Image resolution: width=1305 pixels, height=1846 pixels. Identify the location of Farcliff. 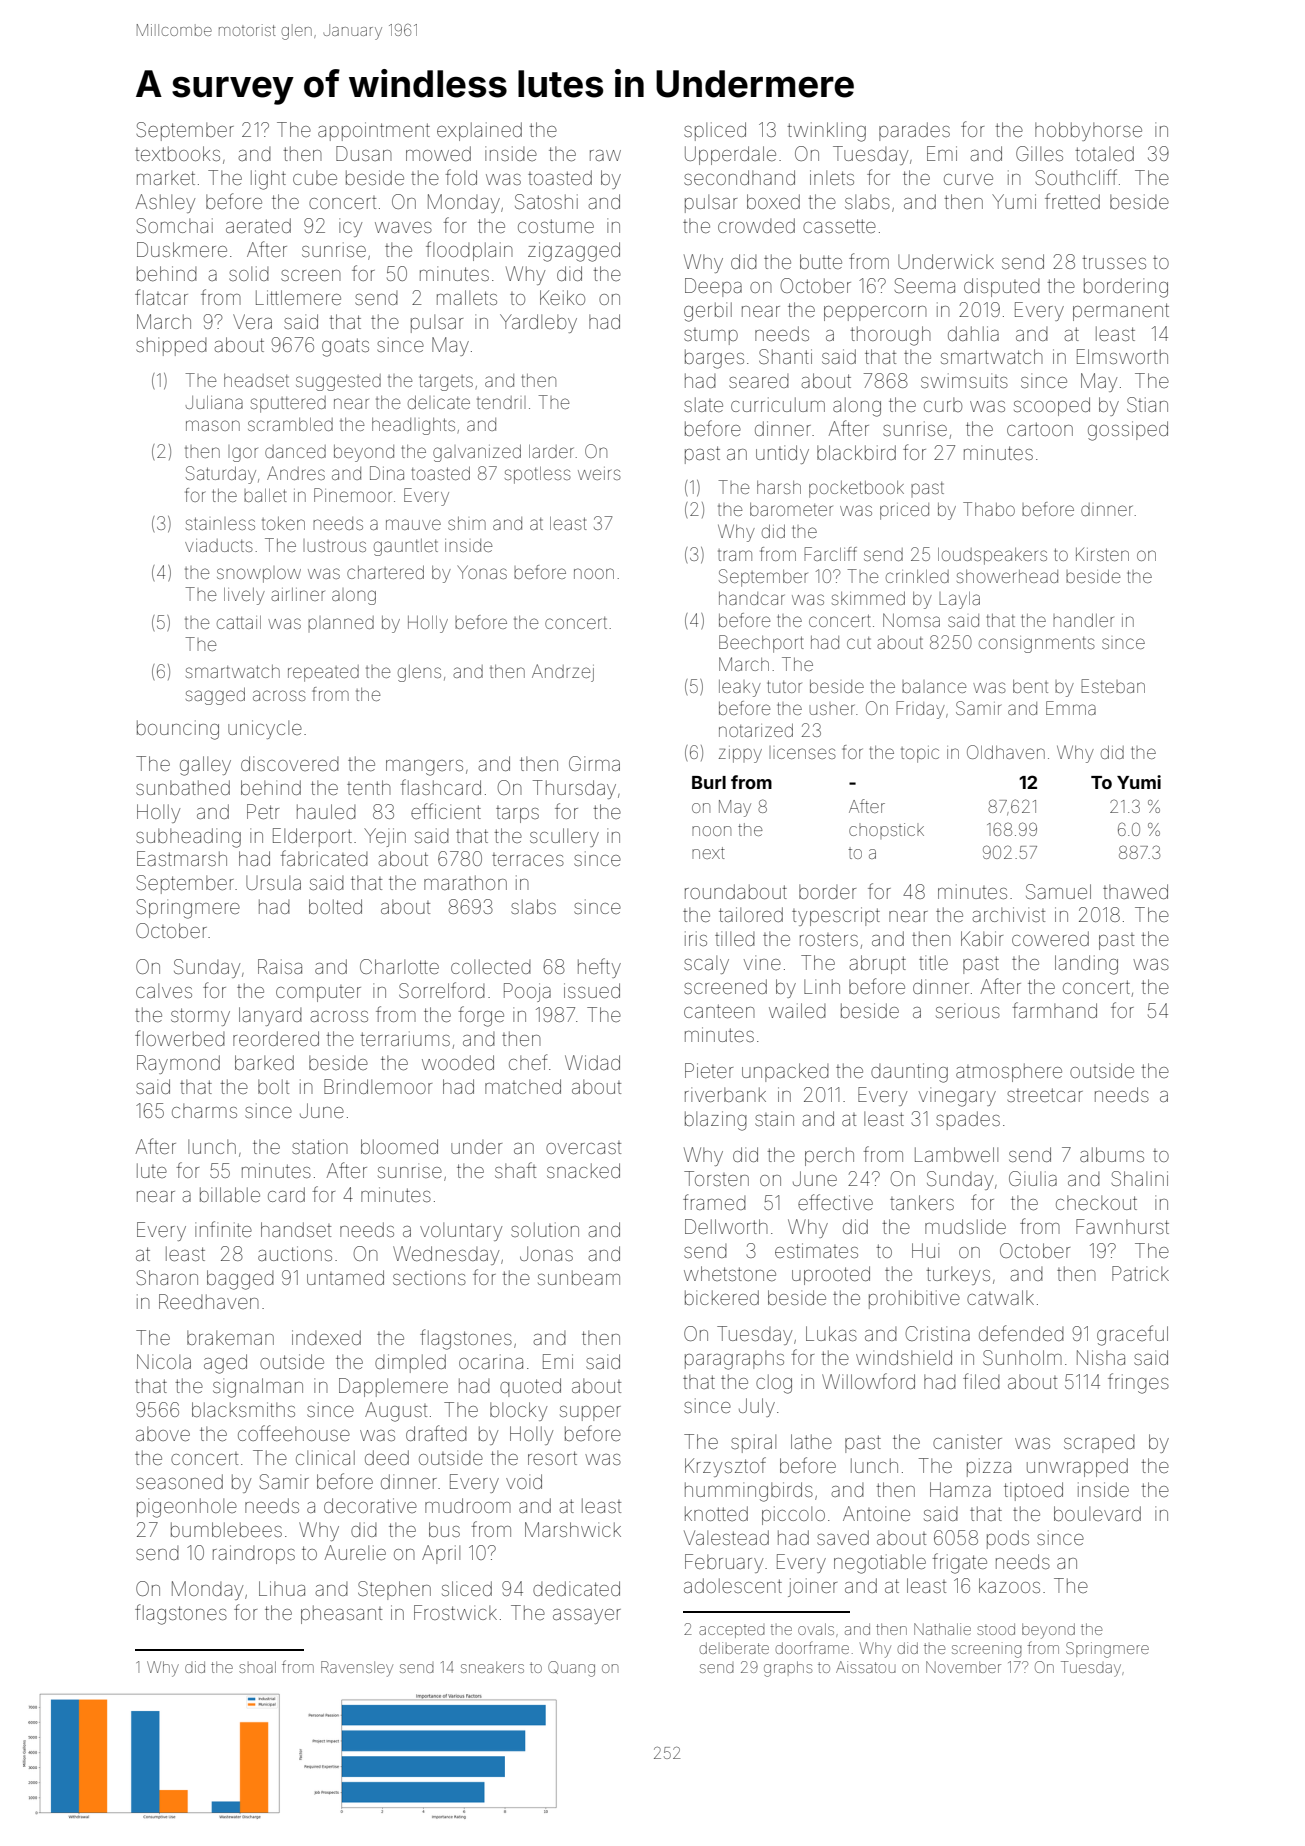
(830, 554).
